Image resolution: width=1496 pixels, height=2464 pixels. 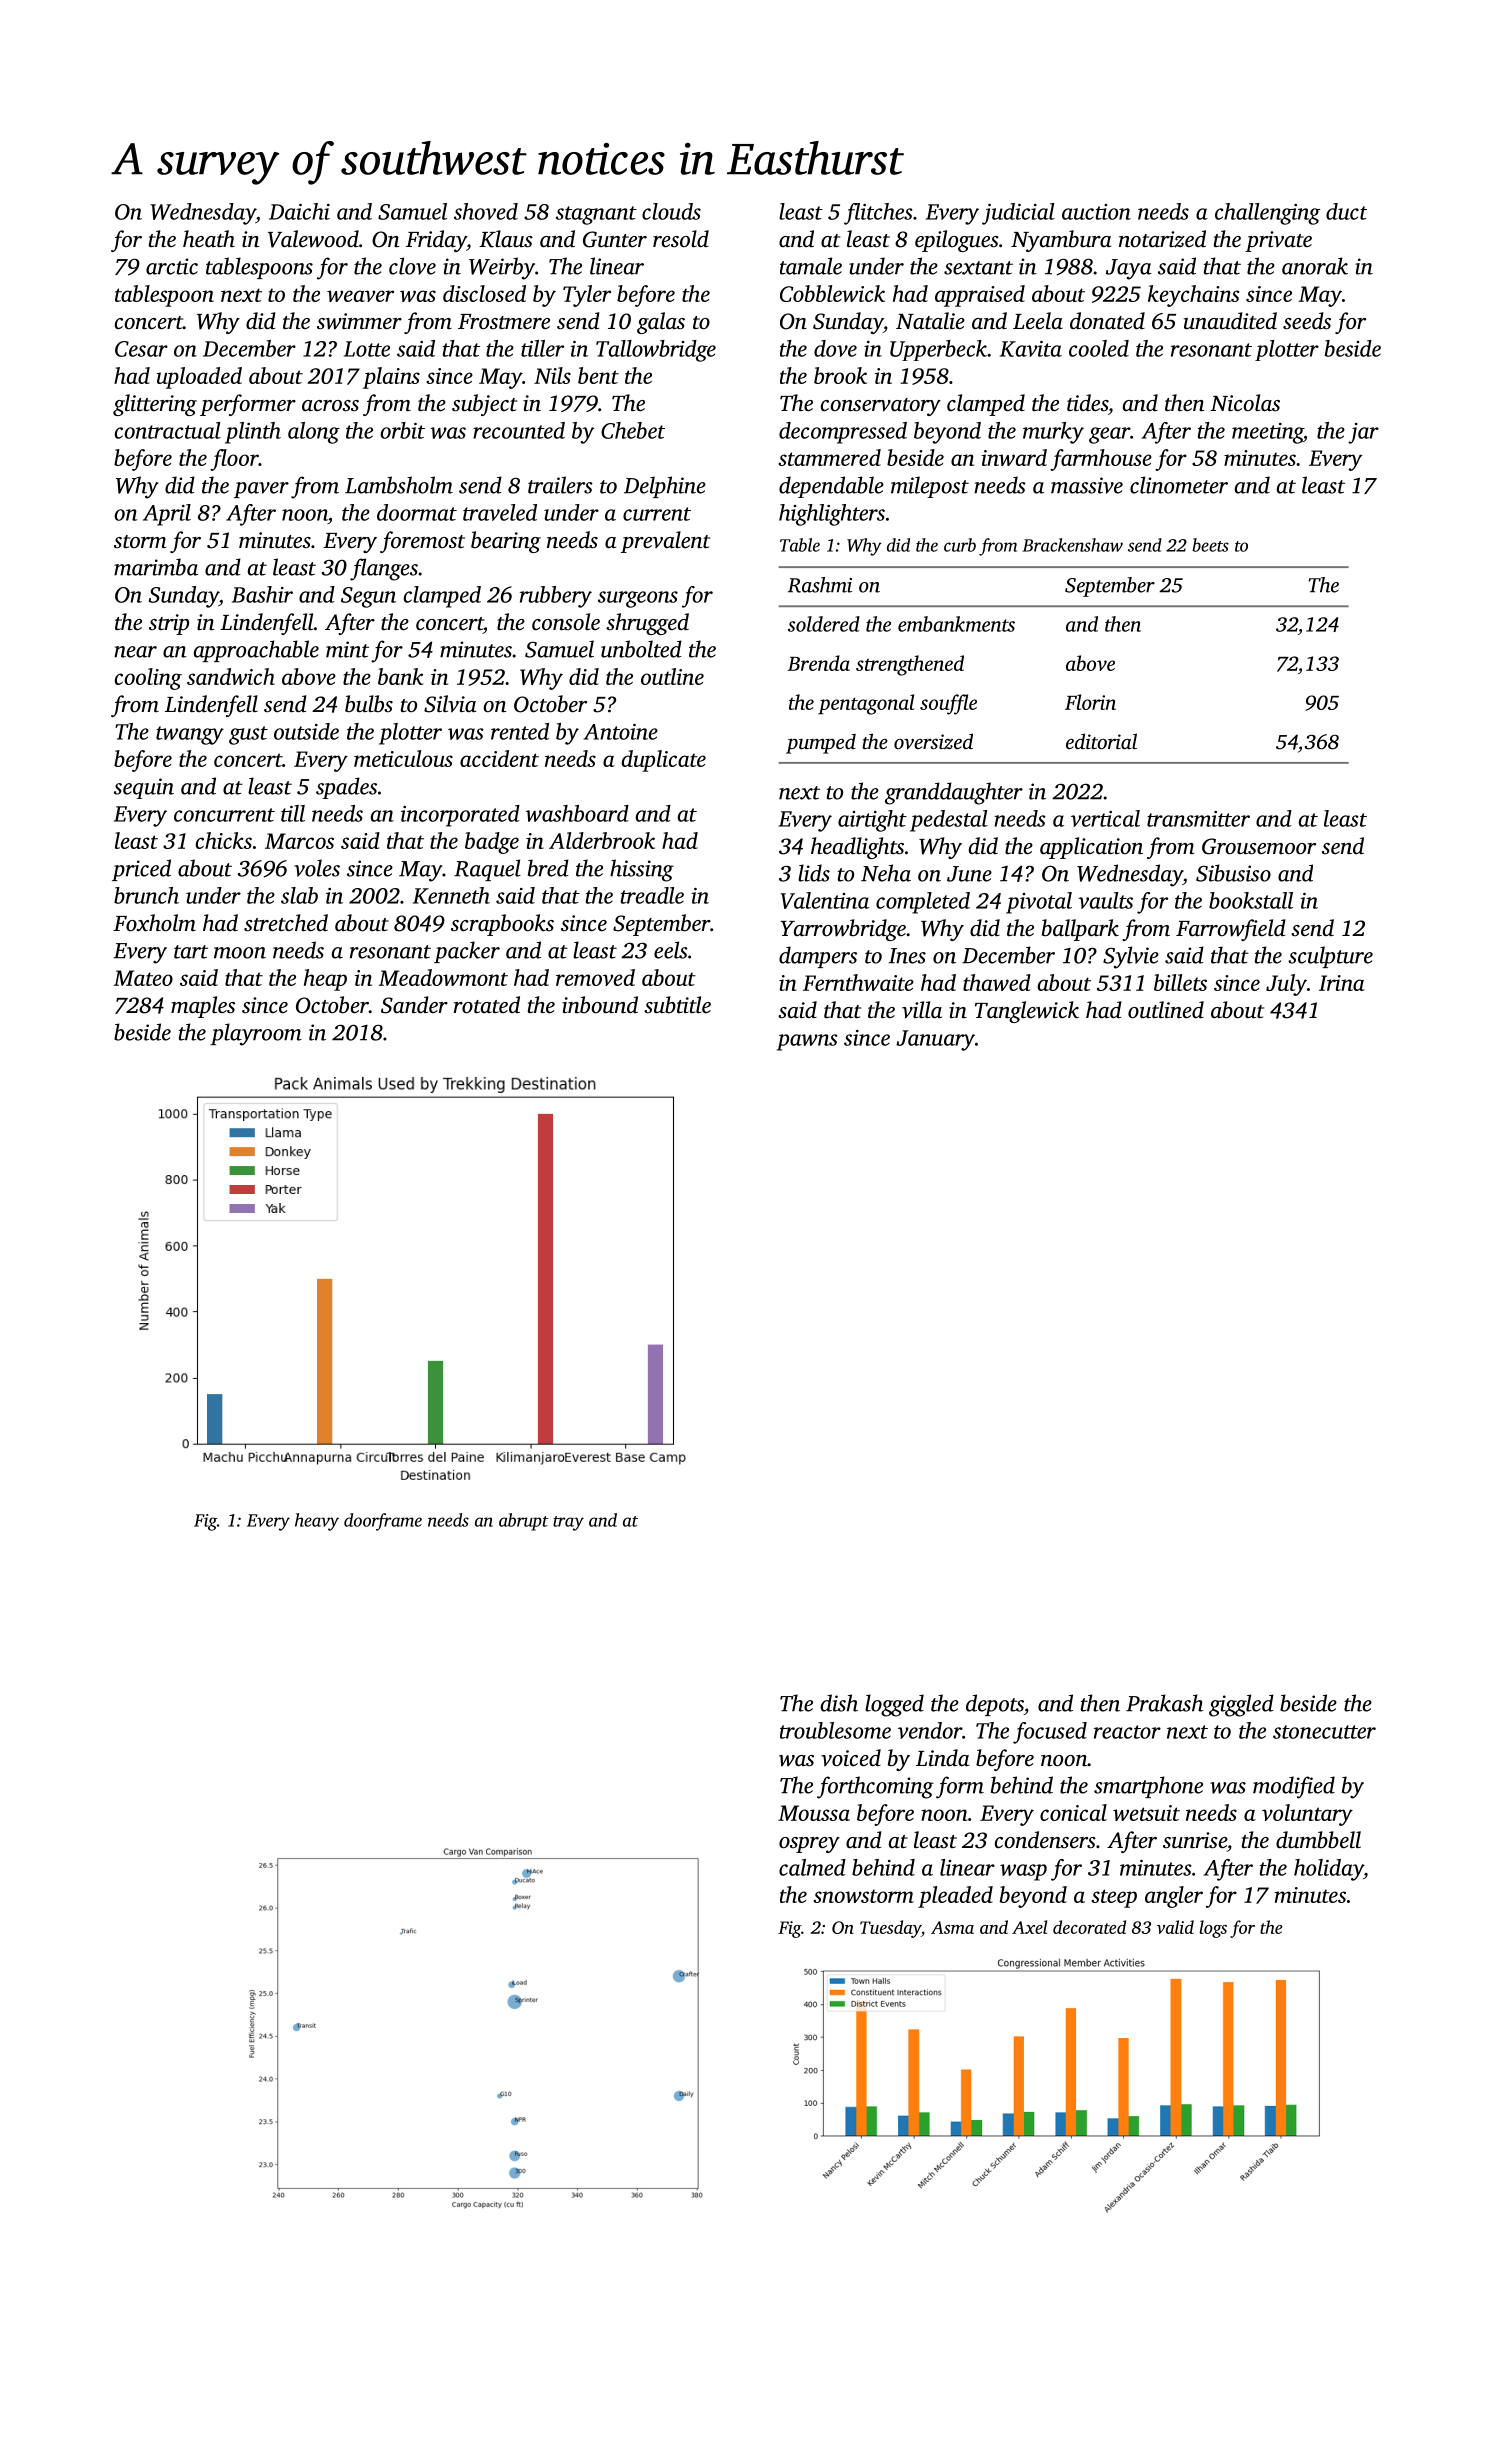 I want to click on Prakash, so click(x=1164, y=1703).
